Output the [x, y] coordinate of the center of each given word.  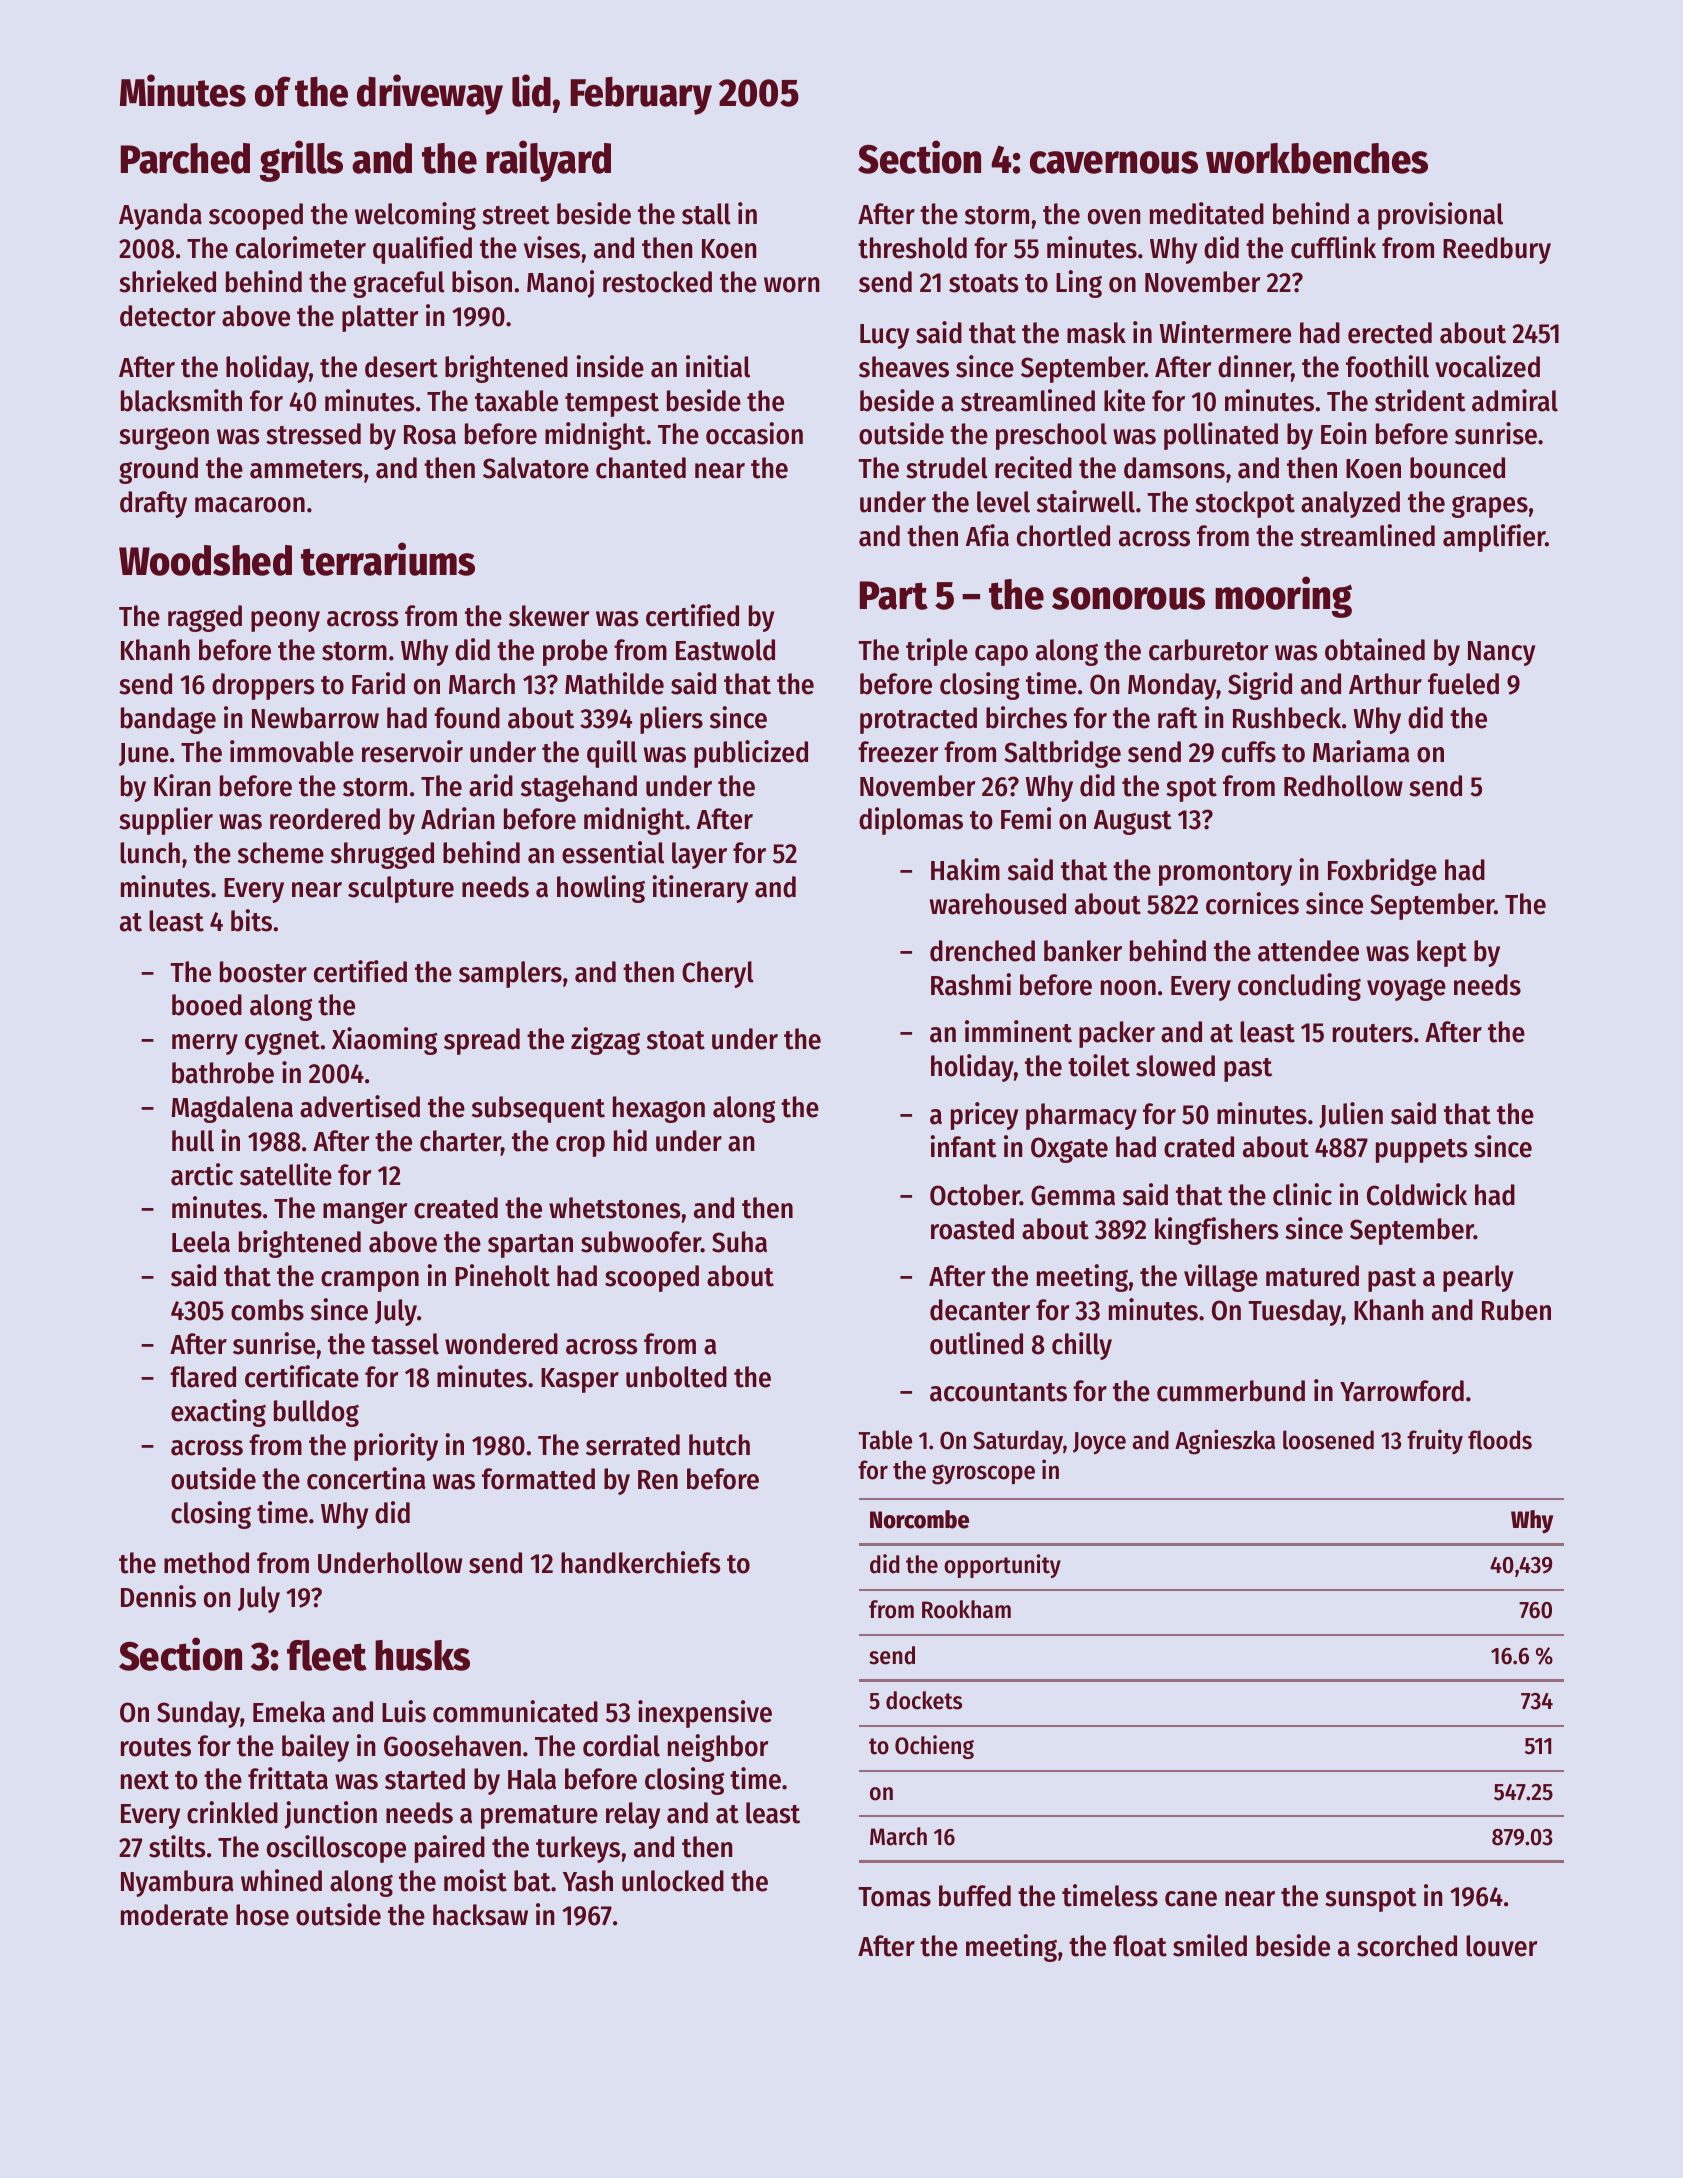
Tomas [894, 1897]
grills [301, 161]
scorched [1407, 1946]
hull [193, 1141]
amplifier [1494, 538]
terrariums [388, 559]
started [425, 1779]
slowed [1175, 1066]
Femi [1026, 818]
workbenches [1317, 158]
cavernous [1114, 162]
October [975, 1195]
